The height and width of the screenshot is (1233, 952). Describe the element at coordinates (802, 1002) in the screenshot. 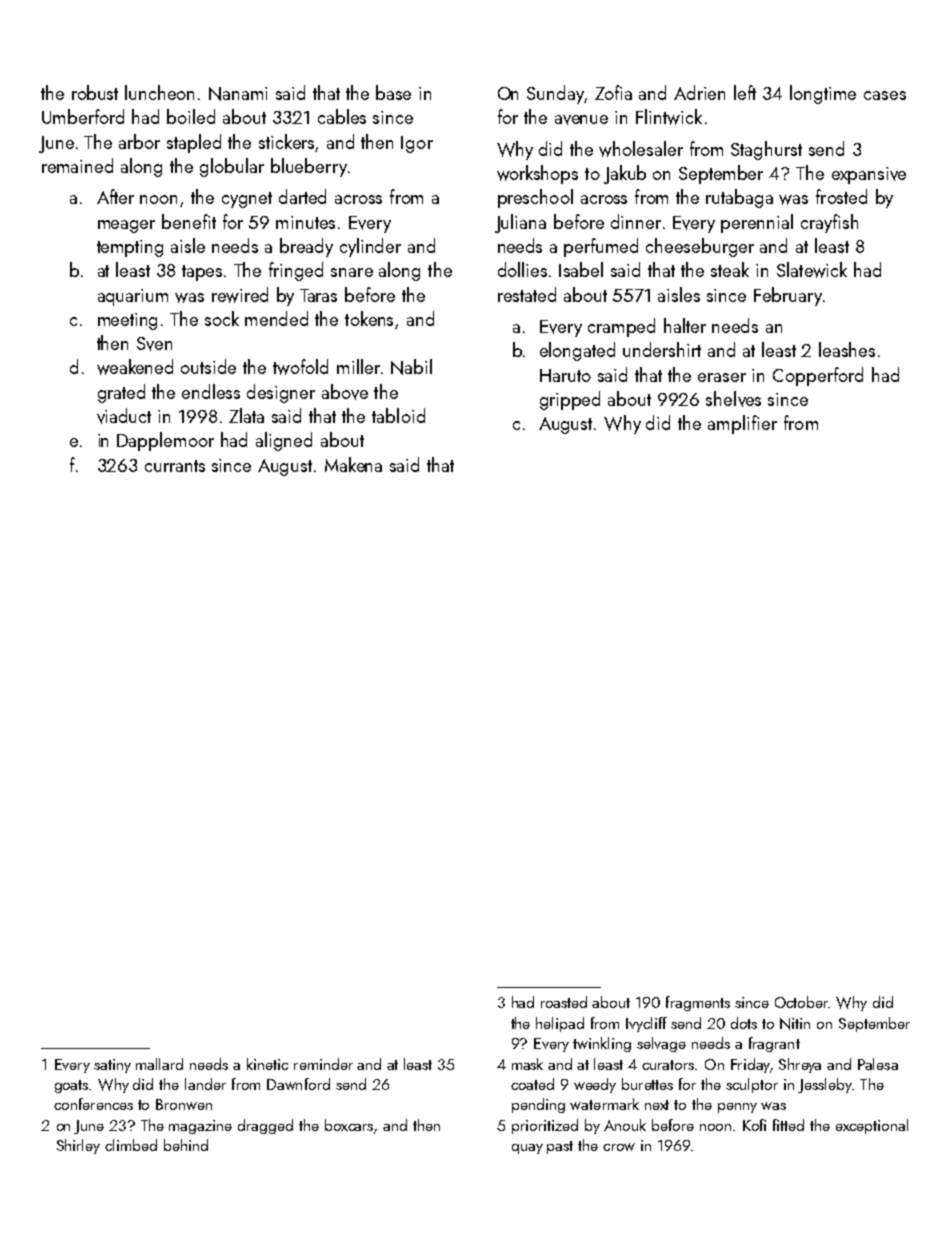

I see `October` at that location.
